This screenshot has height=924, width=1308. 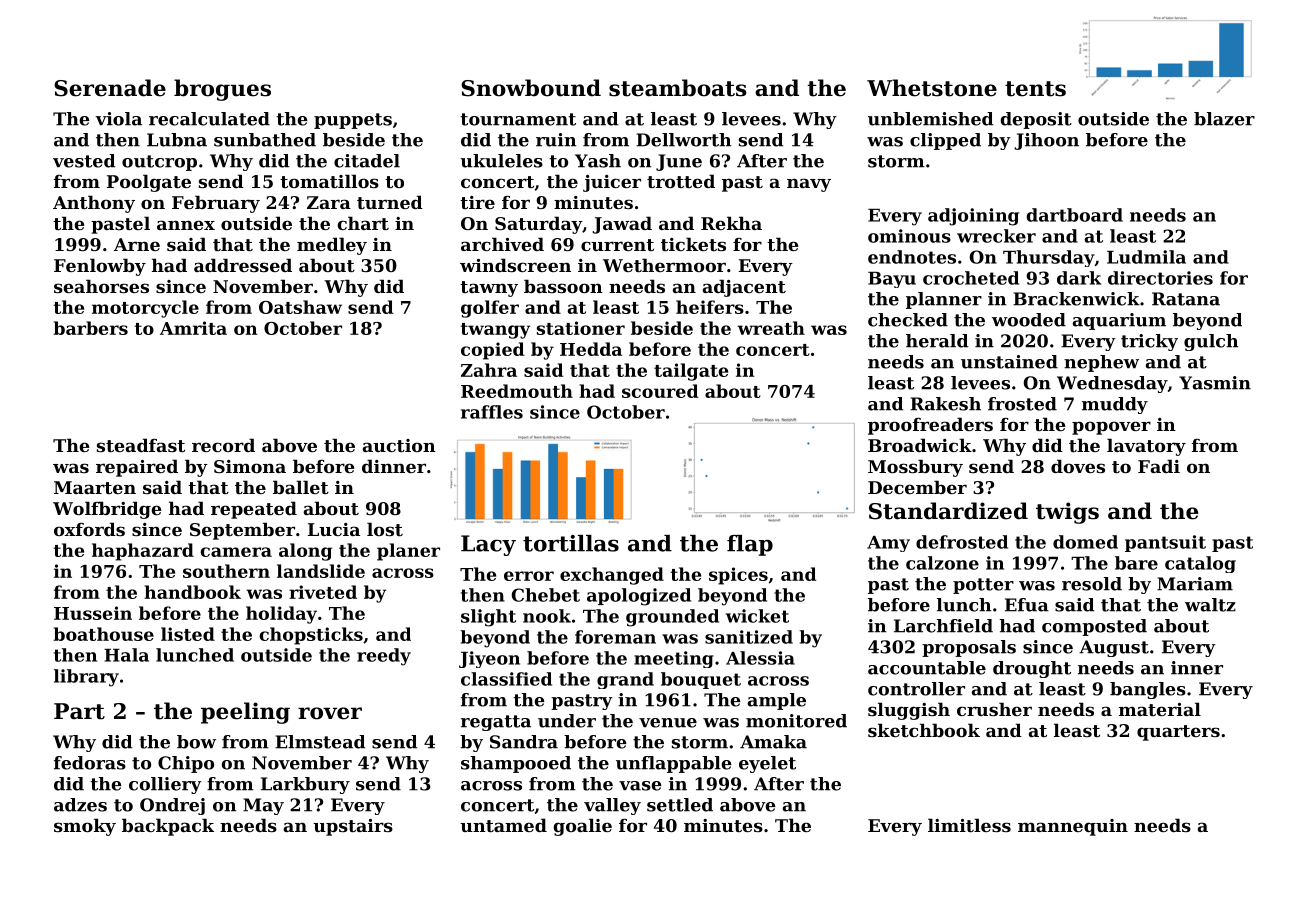 I want to click on upstairs, so click(x=353, y=827).
